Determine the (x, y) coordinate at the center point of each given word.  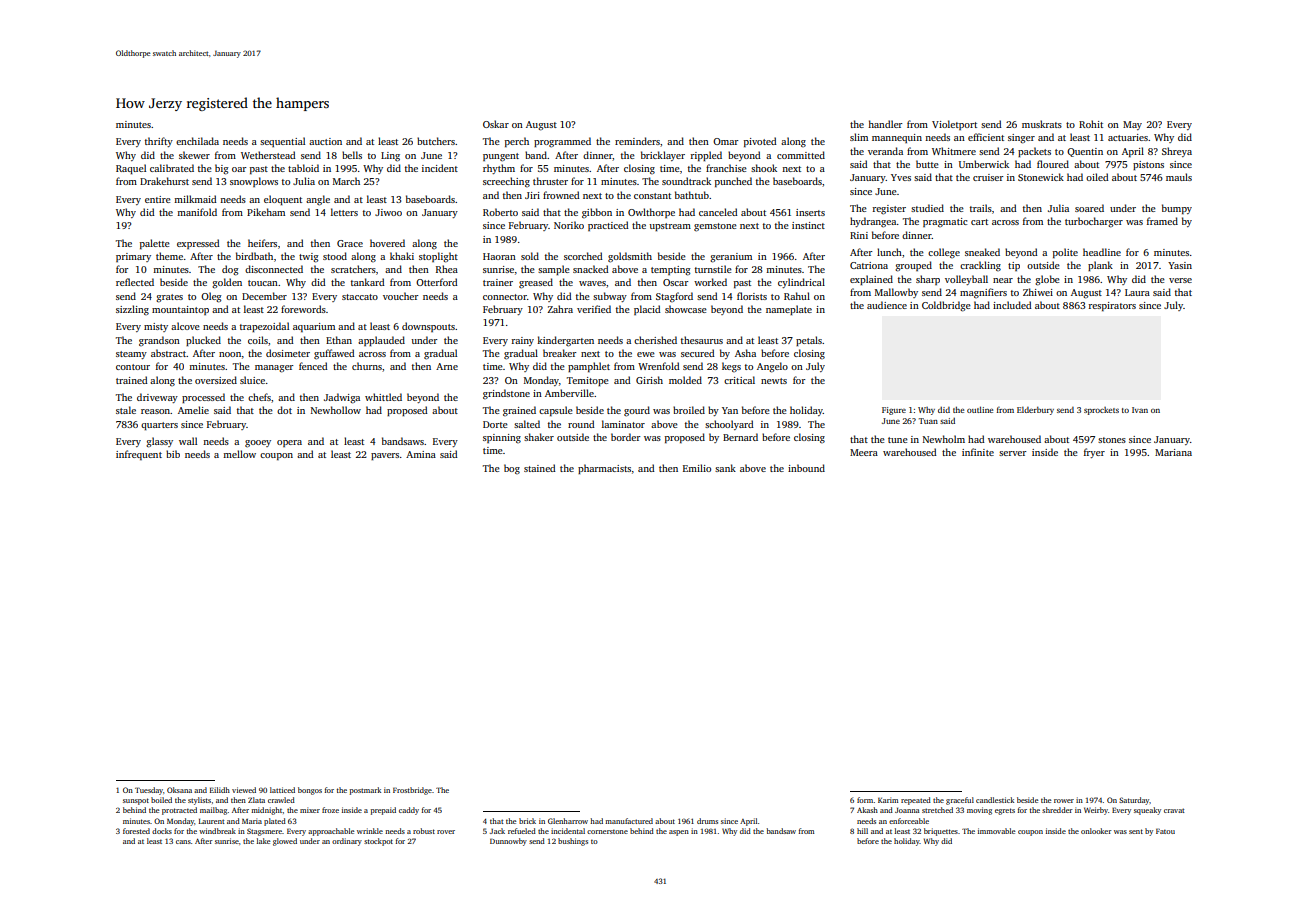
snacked (591, 269)
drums (707, 821)
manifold (197, 212)
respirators (1112, 306)
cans (183, 842)
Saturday (1134, 801)
